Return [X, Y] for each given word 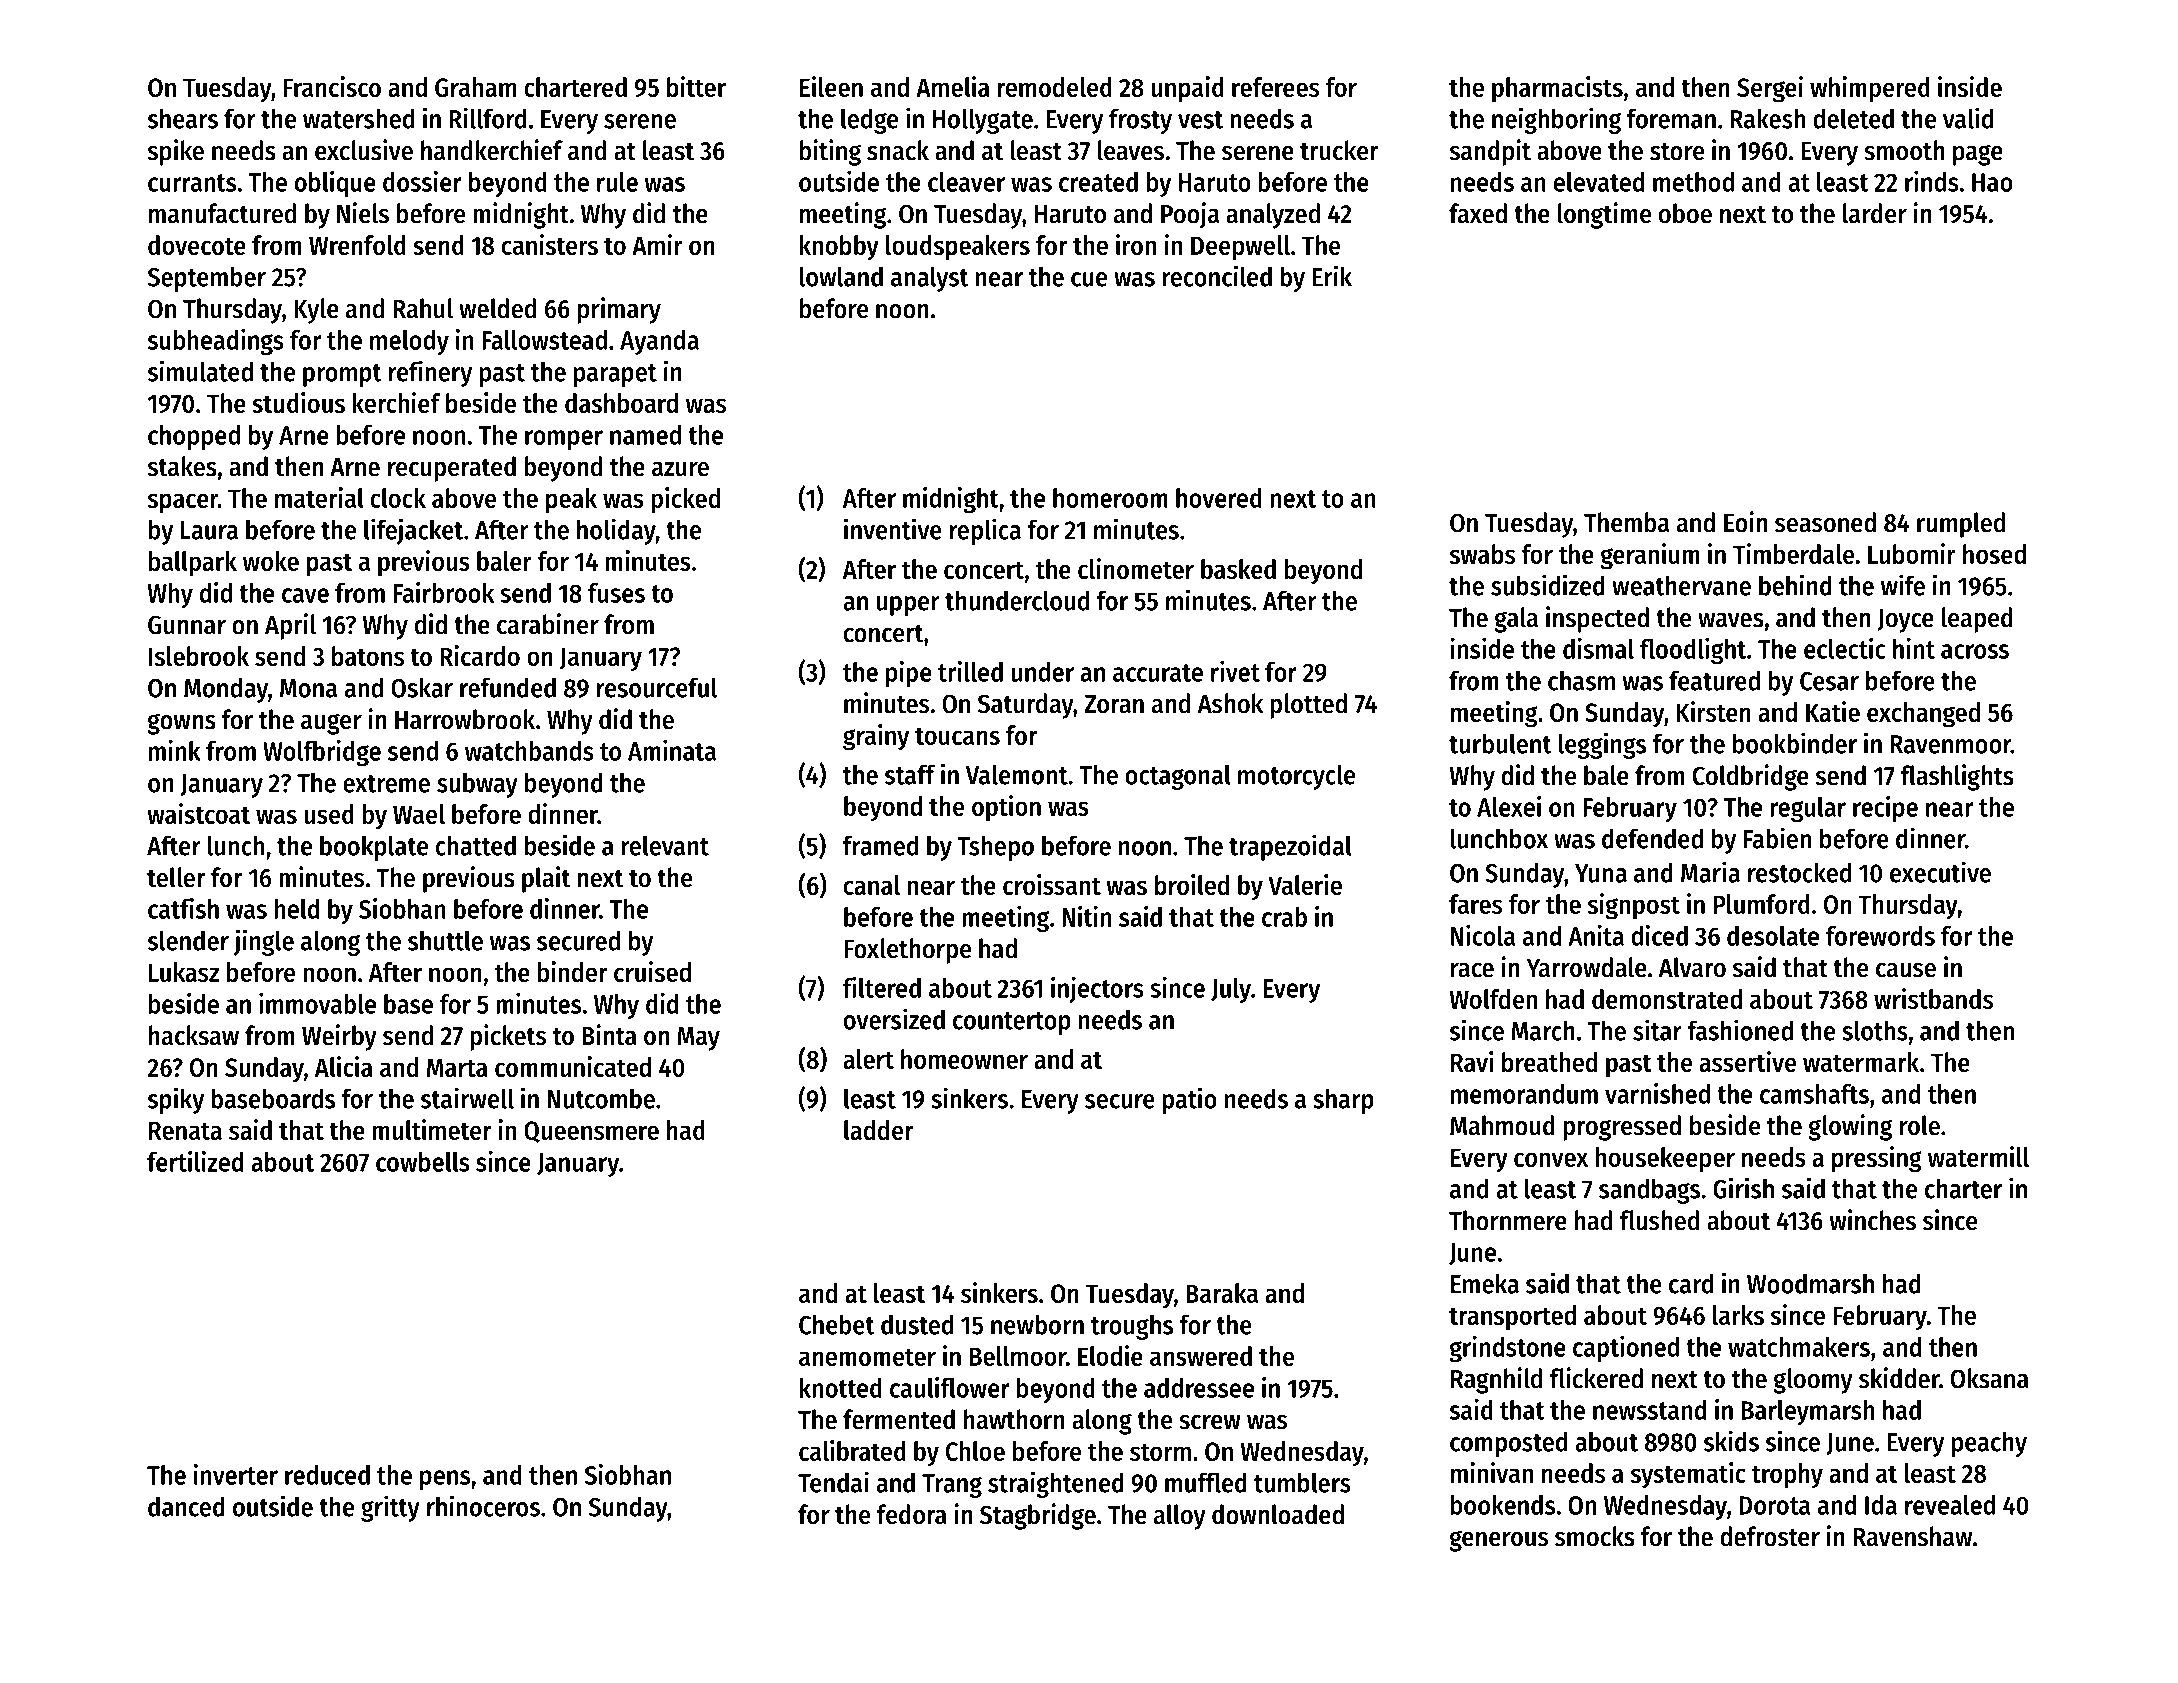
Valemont [1017, 774]
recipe [1885, 809]
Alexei [1509, 806]
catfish [183, 908]
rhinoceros [483, 1506]
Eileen [831, 86]
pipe [909, 674]
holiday [616, 531]
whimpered [1870, 89]
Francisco [332, 86]
